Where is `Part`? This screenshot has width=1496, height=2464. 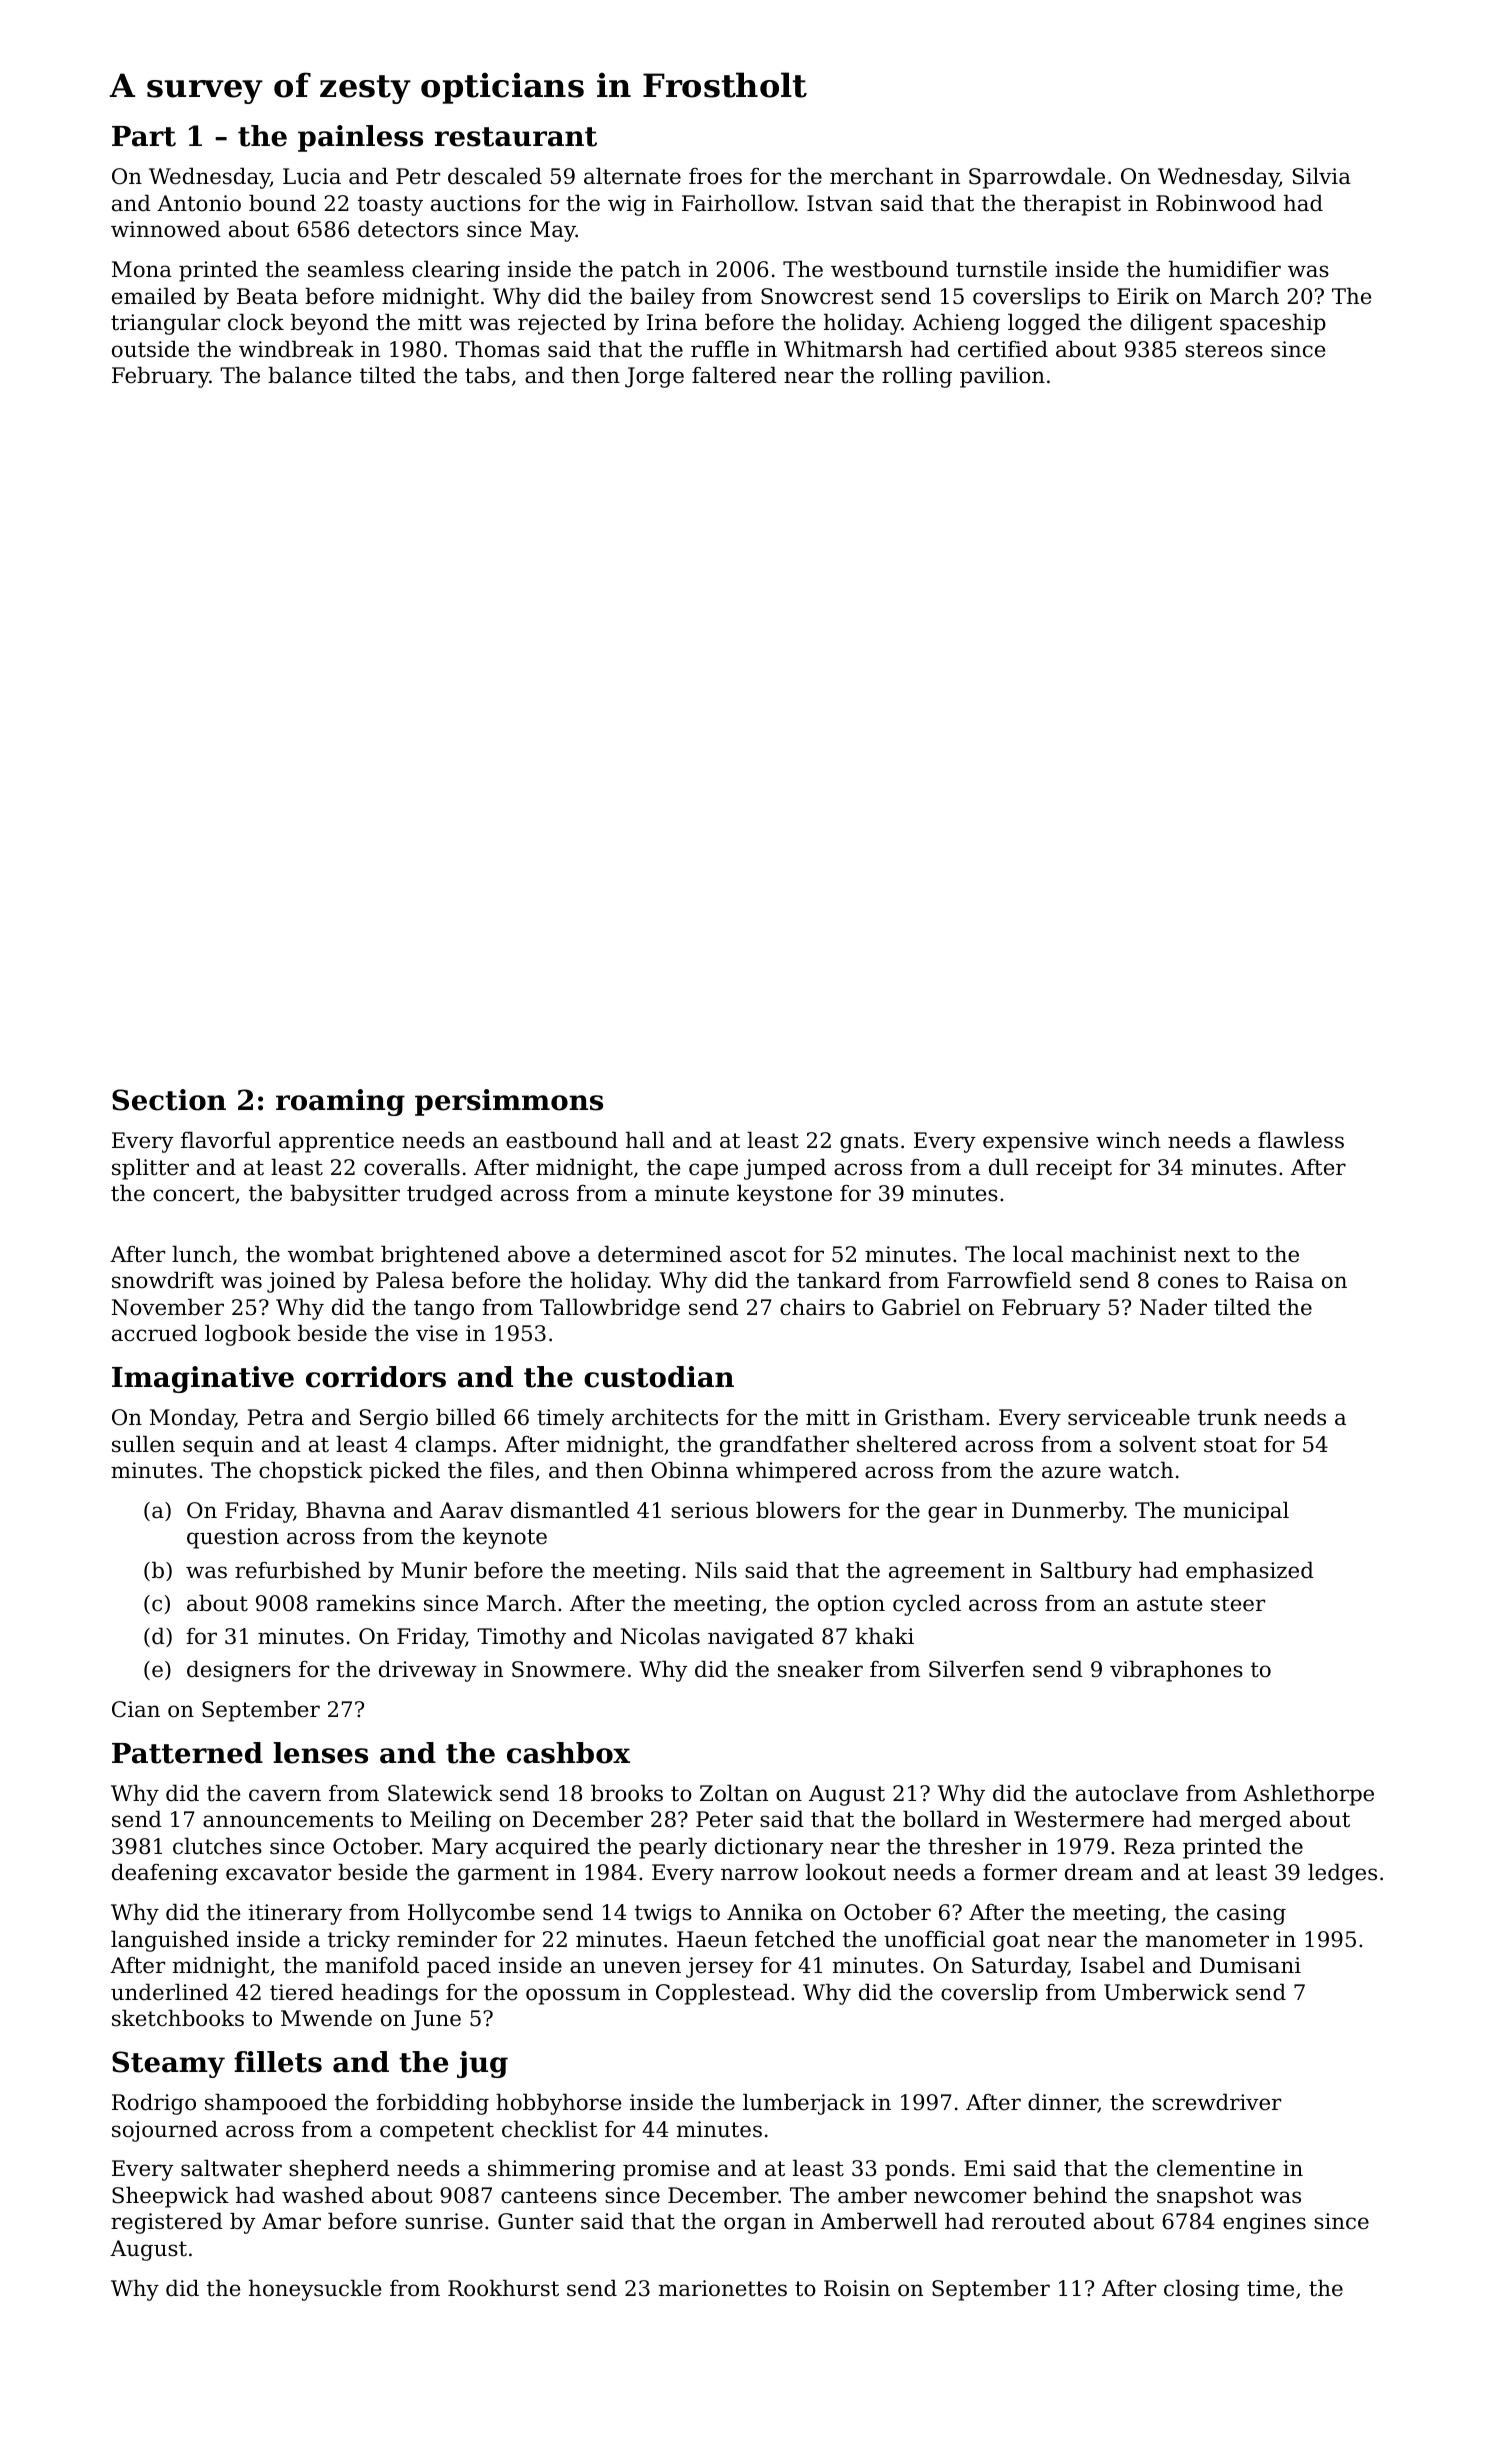 Part is located at coordinates (144, 136).
